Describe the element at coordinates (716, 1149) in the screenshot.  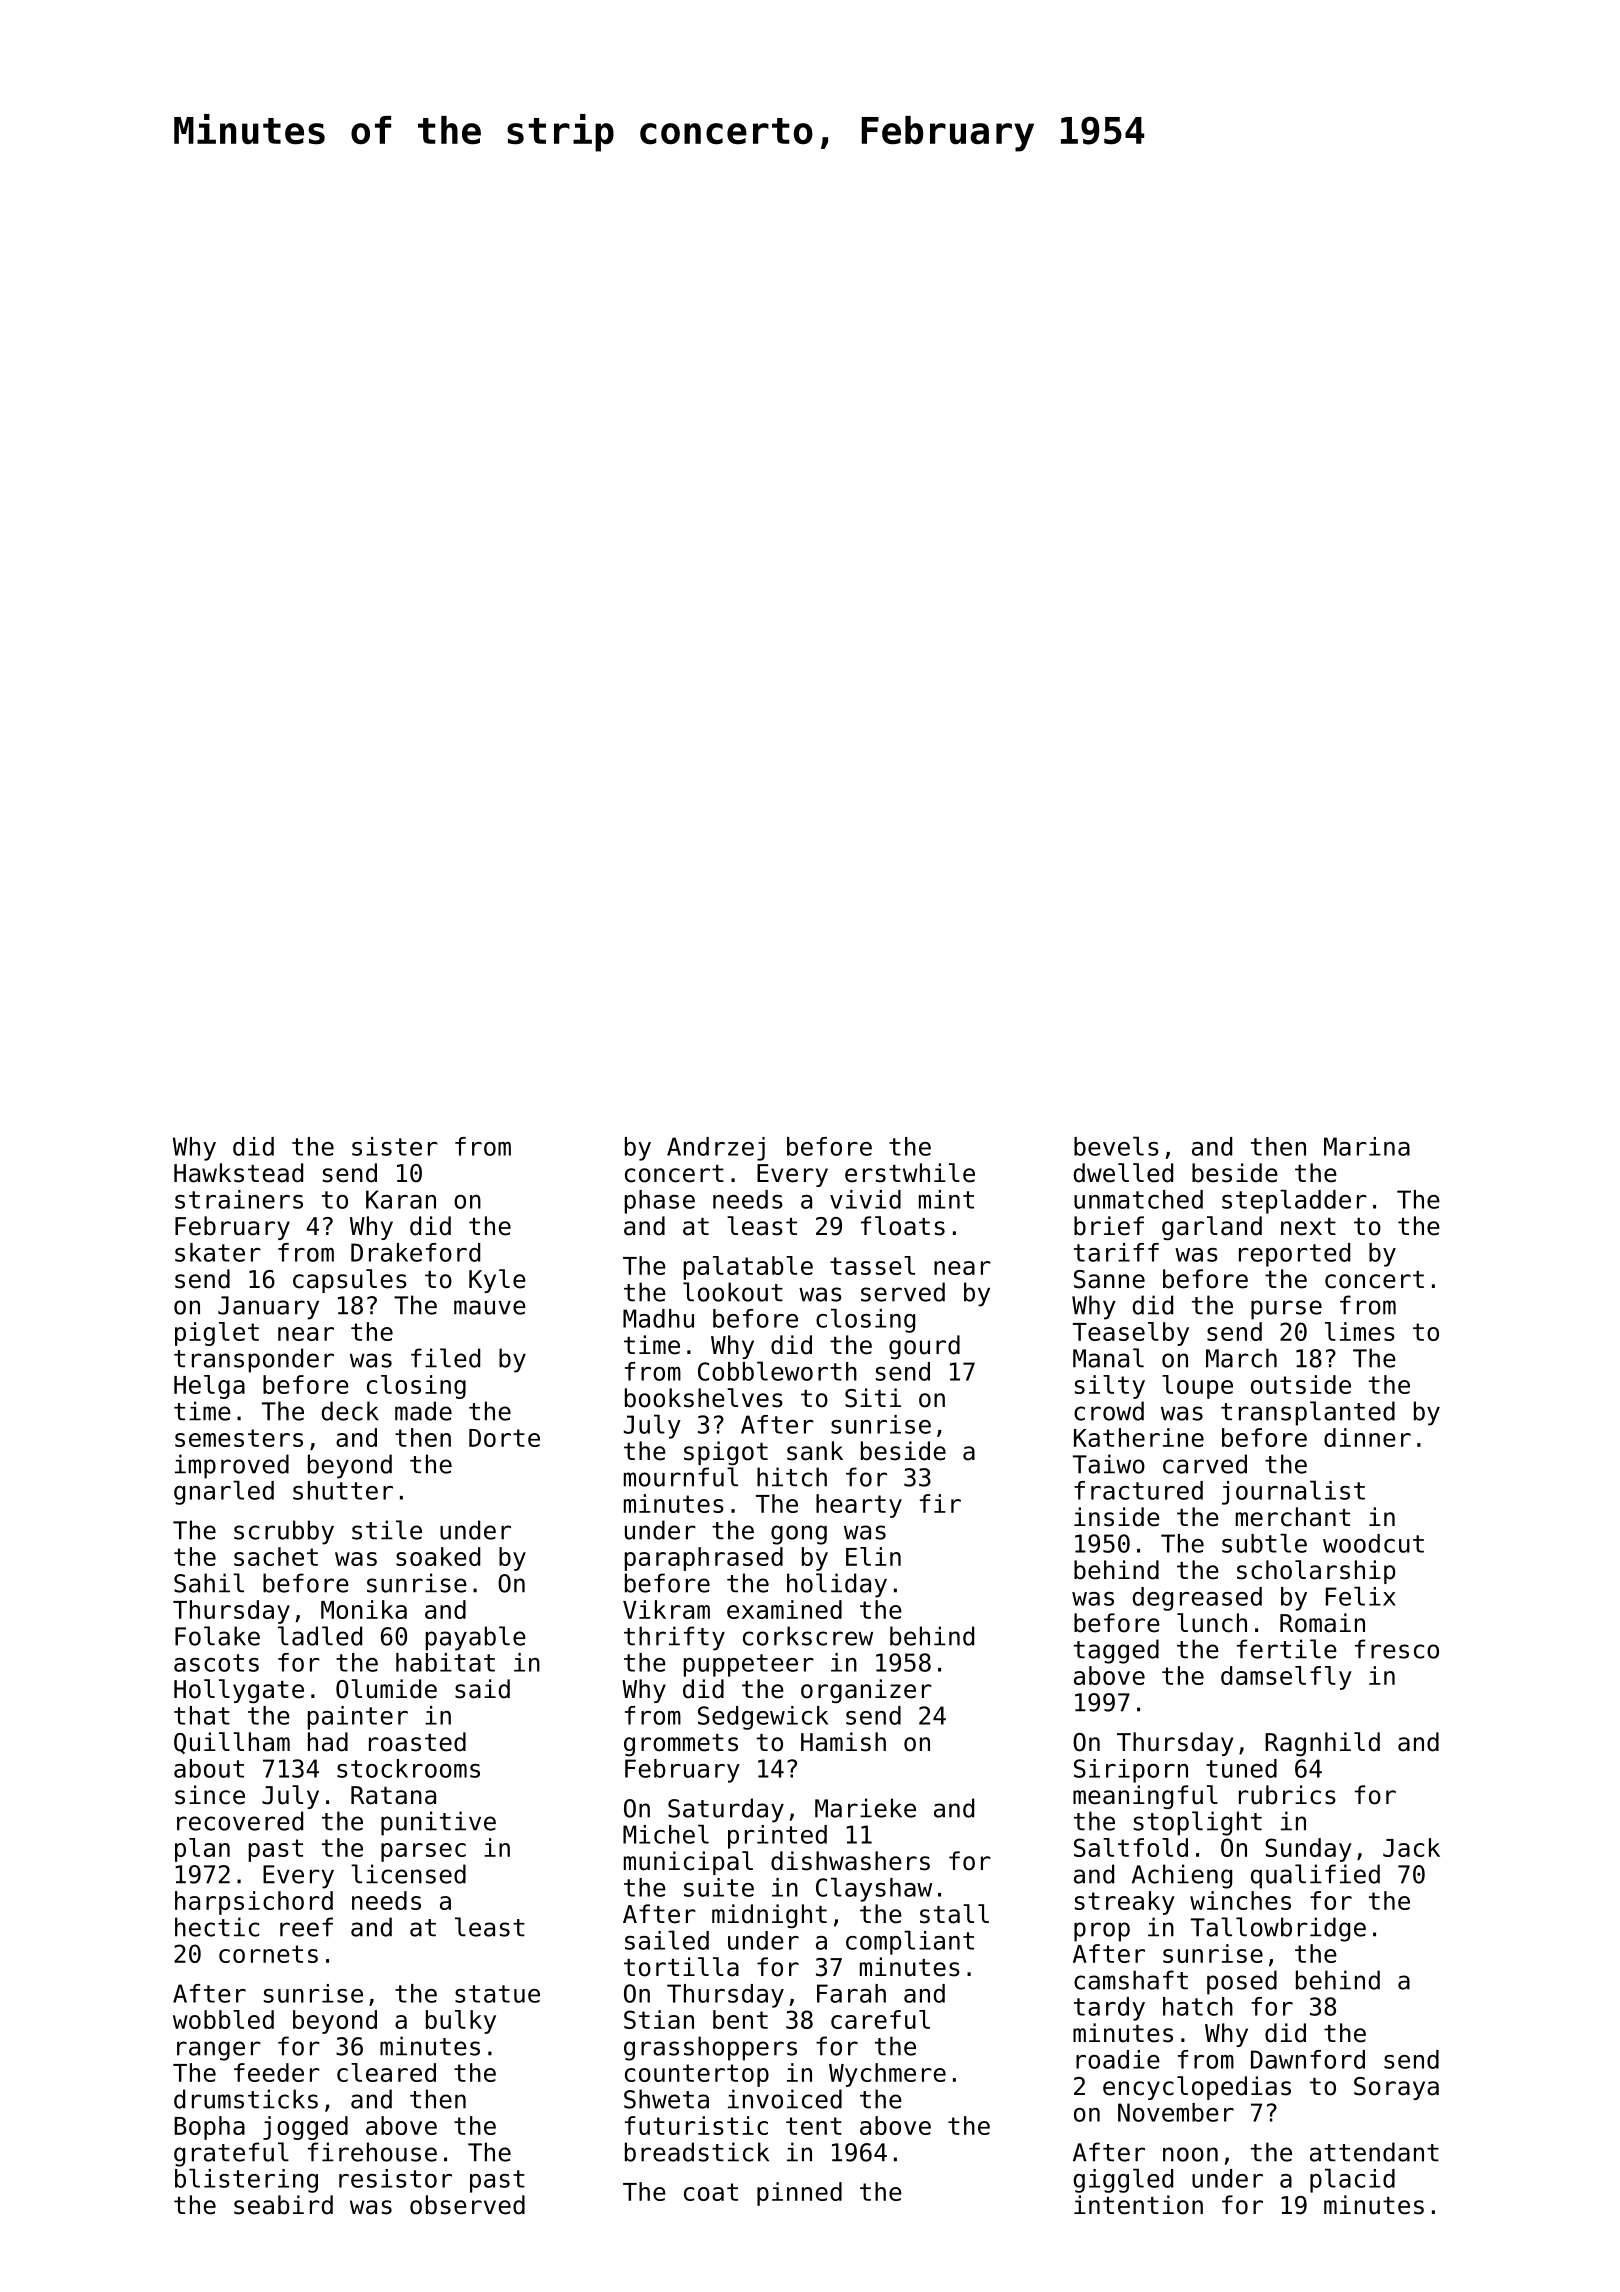
I see `Andrzej` at that location.
